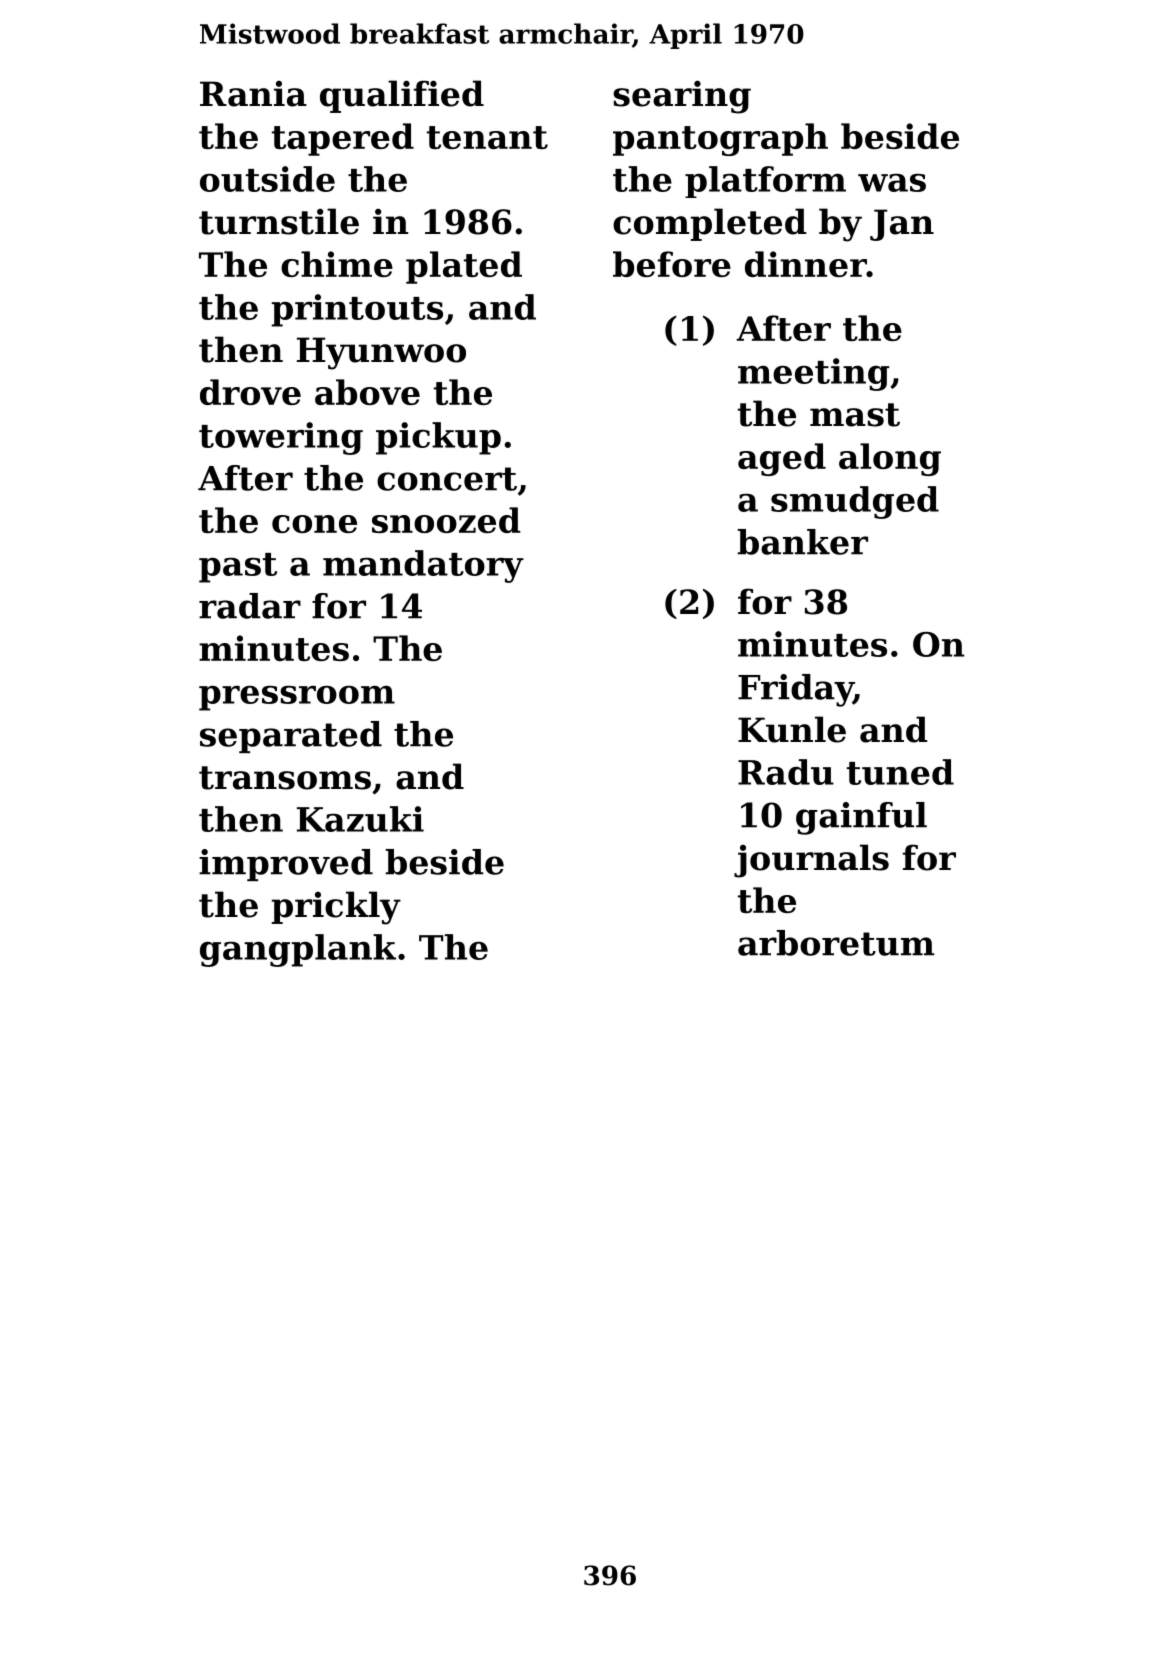  What do you see at coordinates (890, 459) in the page?
I see `along` at bounding box center [890, 459].
